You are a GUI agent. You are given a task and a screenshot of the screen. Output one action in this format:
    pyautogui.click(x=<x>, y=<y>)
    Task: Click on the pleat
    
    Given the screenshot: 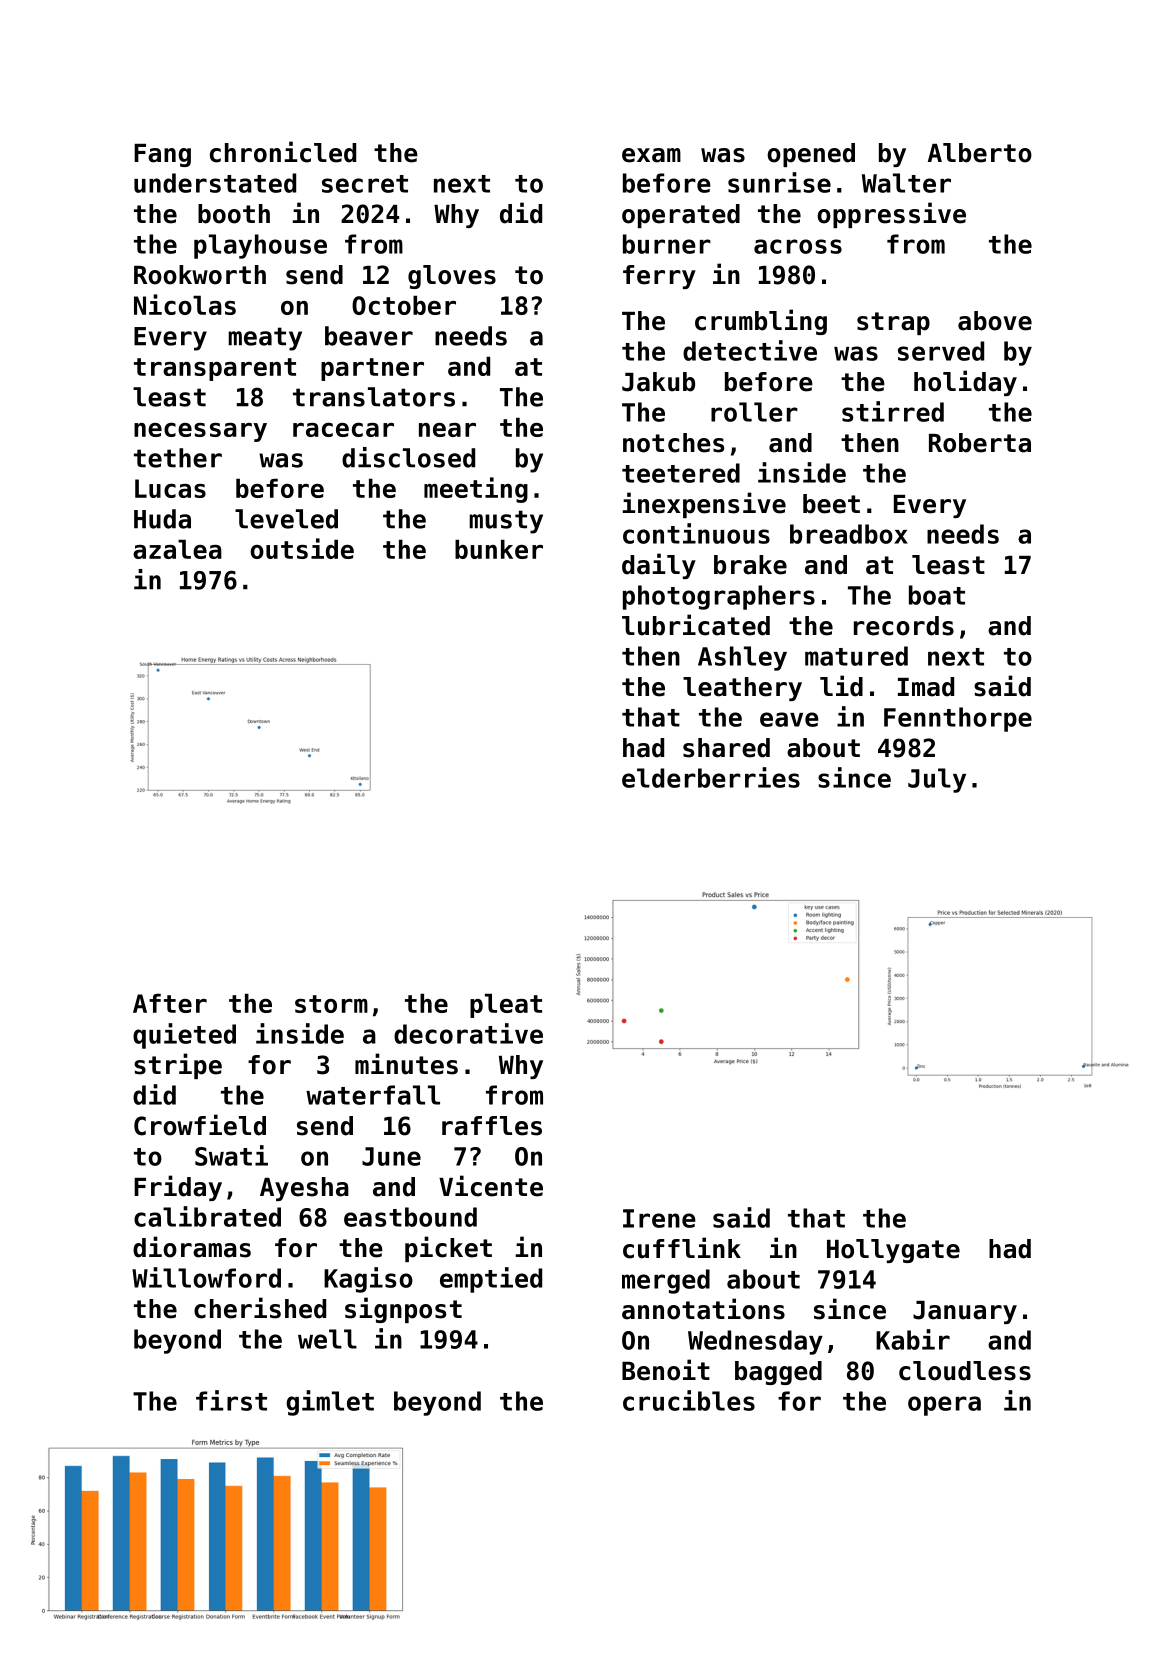 What is the action you would take?
    pyautogui.click(x=506, y=1005)
